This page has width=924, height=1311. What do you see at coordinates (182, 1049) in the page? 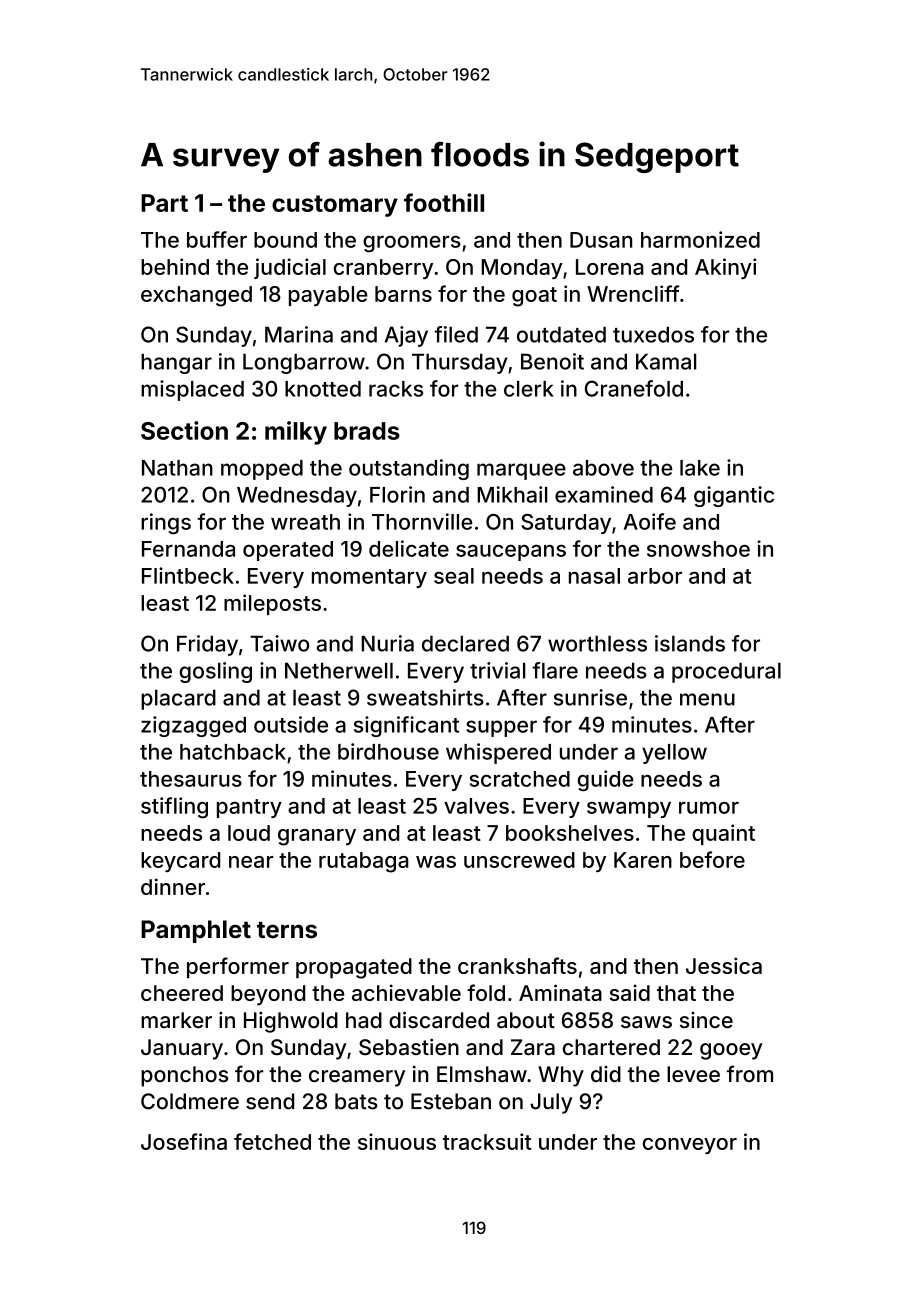
I see `January` at bounding box center [182, 1049].
